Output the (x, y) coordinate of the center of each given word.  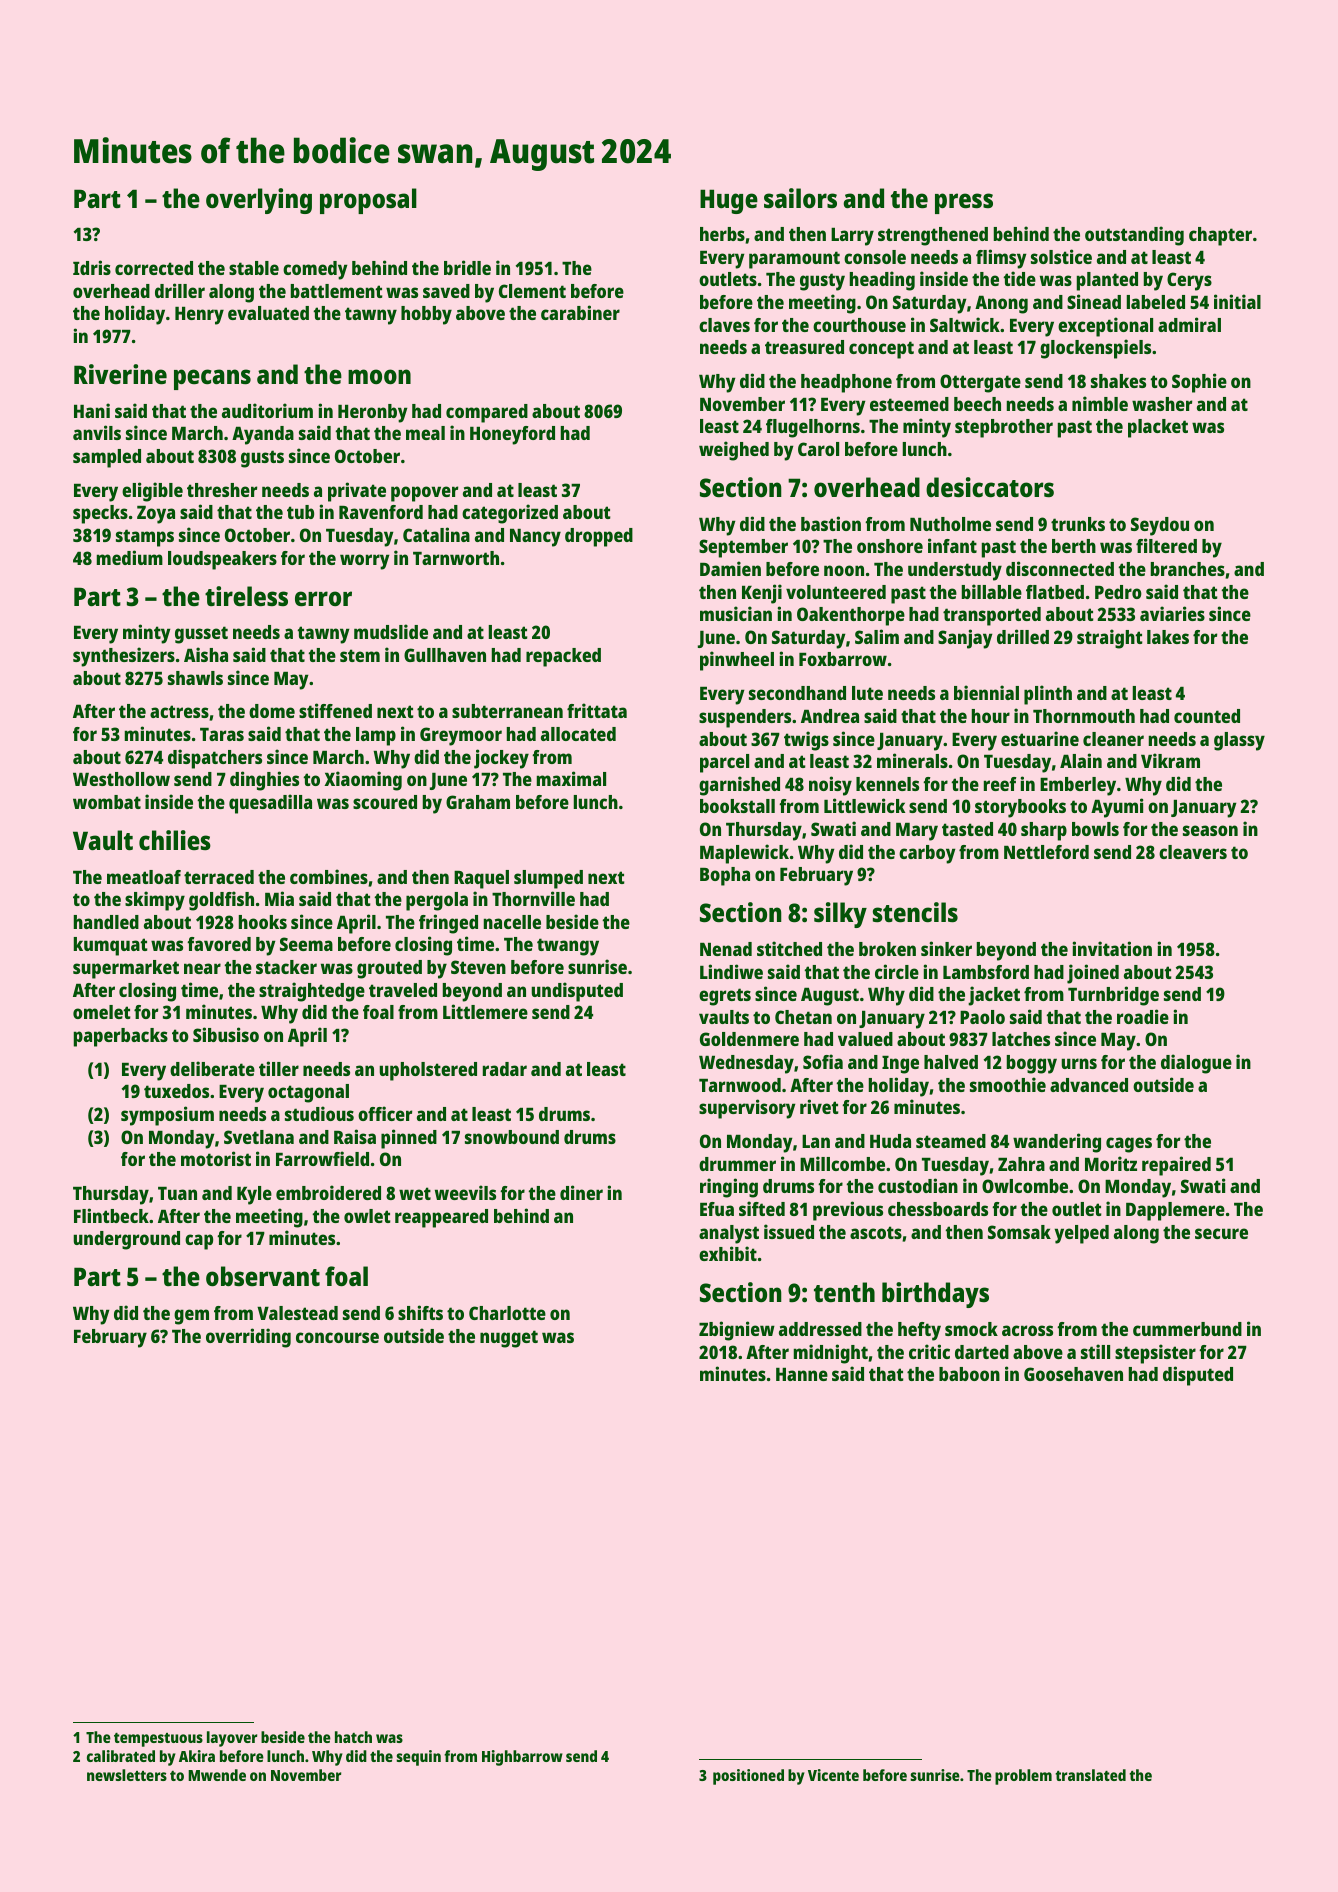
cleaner (1113, 739)
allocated (578, 734)
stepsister (1155, 1354)
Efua (717, 1209)
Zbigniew (737, 1331)
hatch (353, 1737)
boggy (1032, 1064)
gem (191, 1317)
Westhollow (121, 779)
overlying (259, 201)
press (964, 203)
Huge (729, 201)
